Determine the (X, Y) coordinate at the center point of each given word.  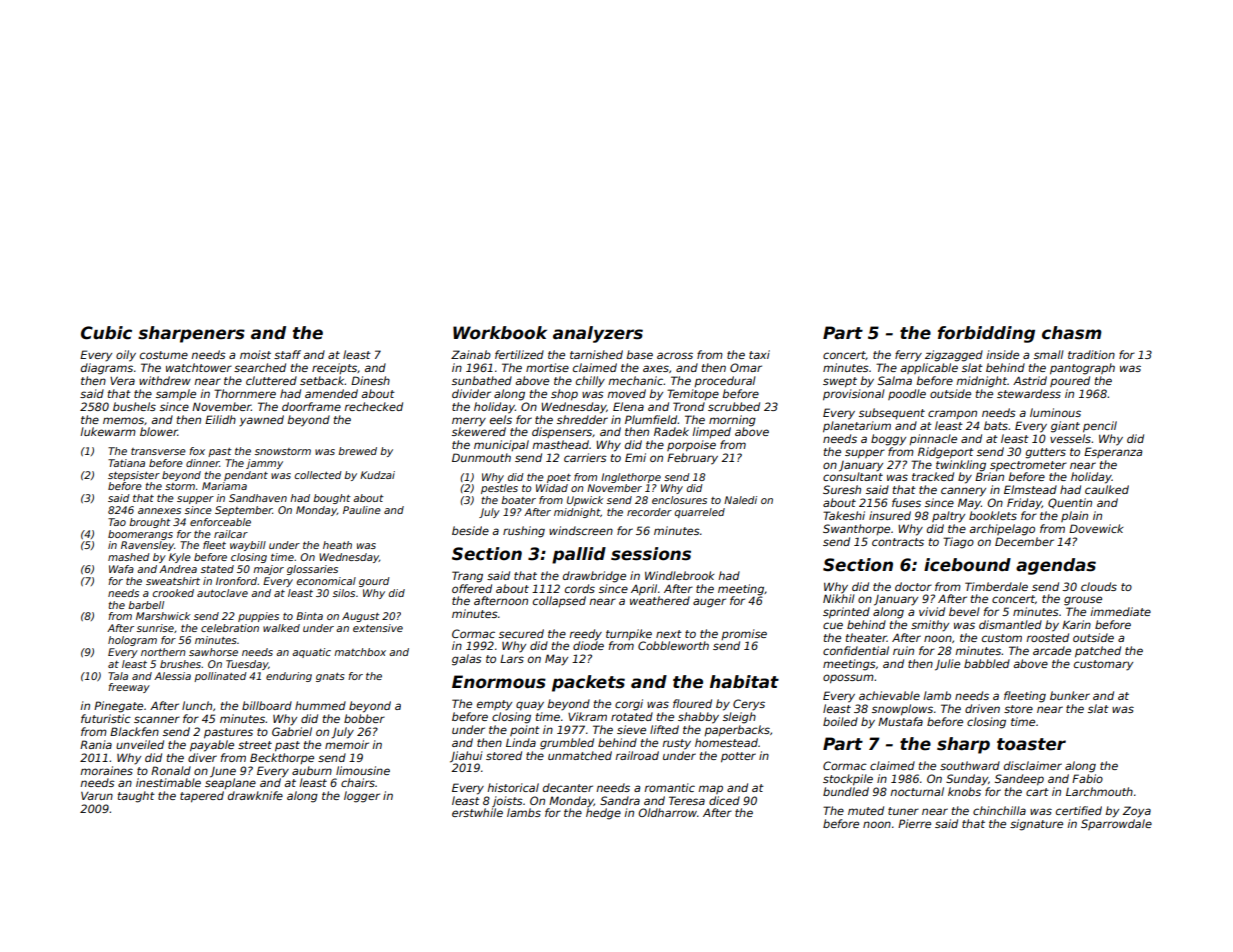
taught (136, 797)
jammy (264, 464)
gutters (1045, 453)
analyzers (598, 334)
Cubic (106, 333)
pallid (579, 555)
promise (744, 634)
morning (732, 421)
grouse (1083, 601)
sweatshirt (173, 581)
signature (1036, 825)
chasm (1072, 333)
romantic (669, 787)
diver (202, 757)
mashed (129, 557)
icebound (967, 565)
